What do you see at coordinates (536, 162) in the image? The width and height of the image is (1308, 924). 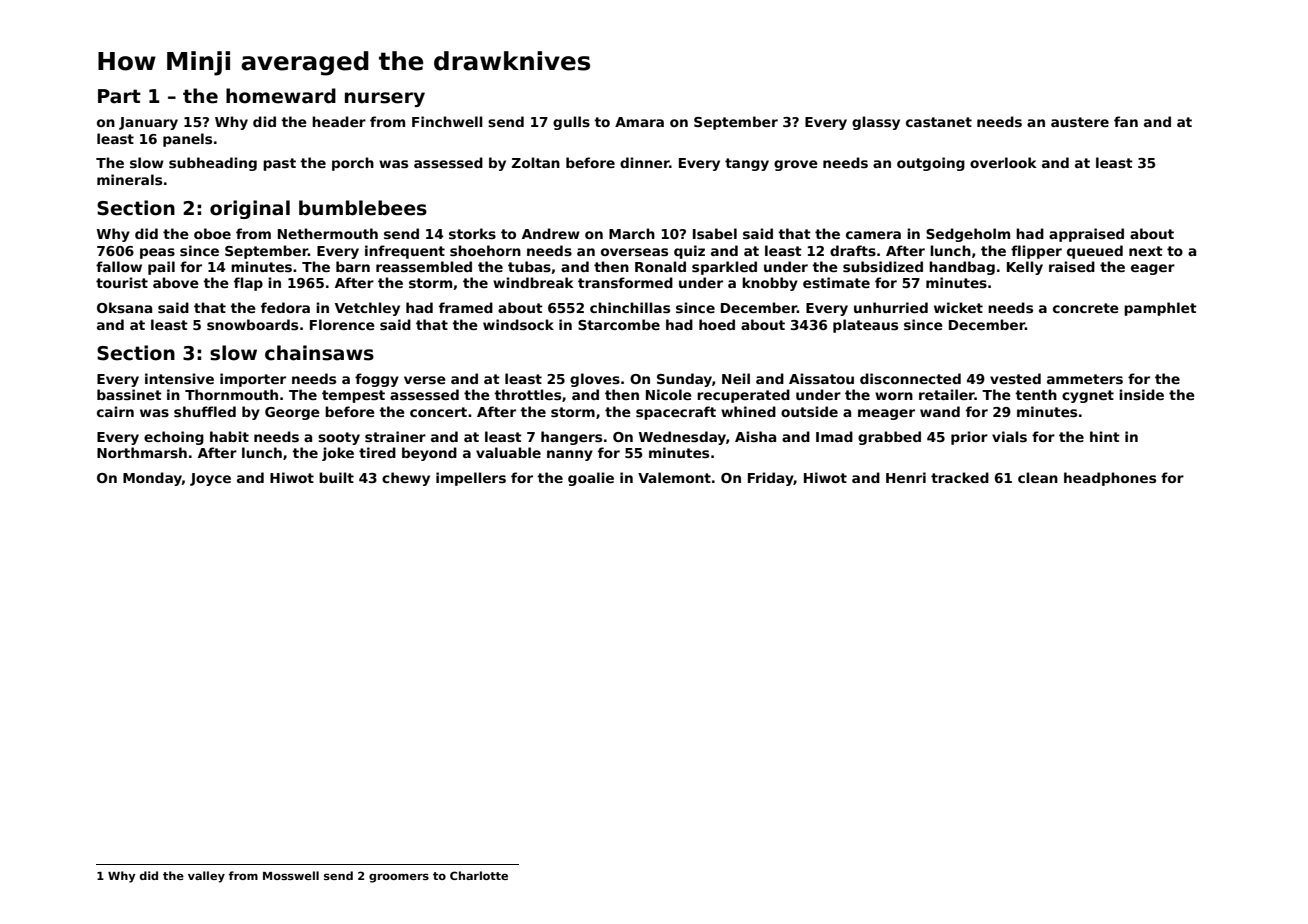 I see `Zoltan` at bounding box center [536, 162].
